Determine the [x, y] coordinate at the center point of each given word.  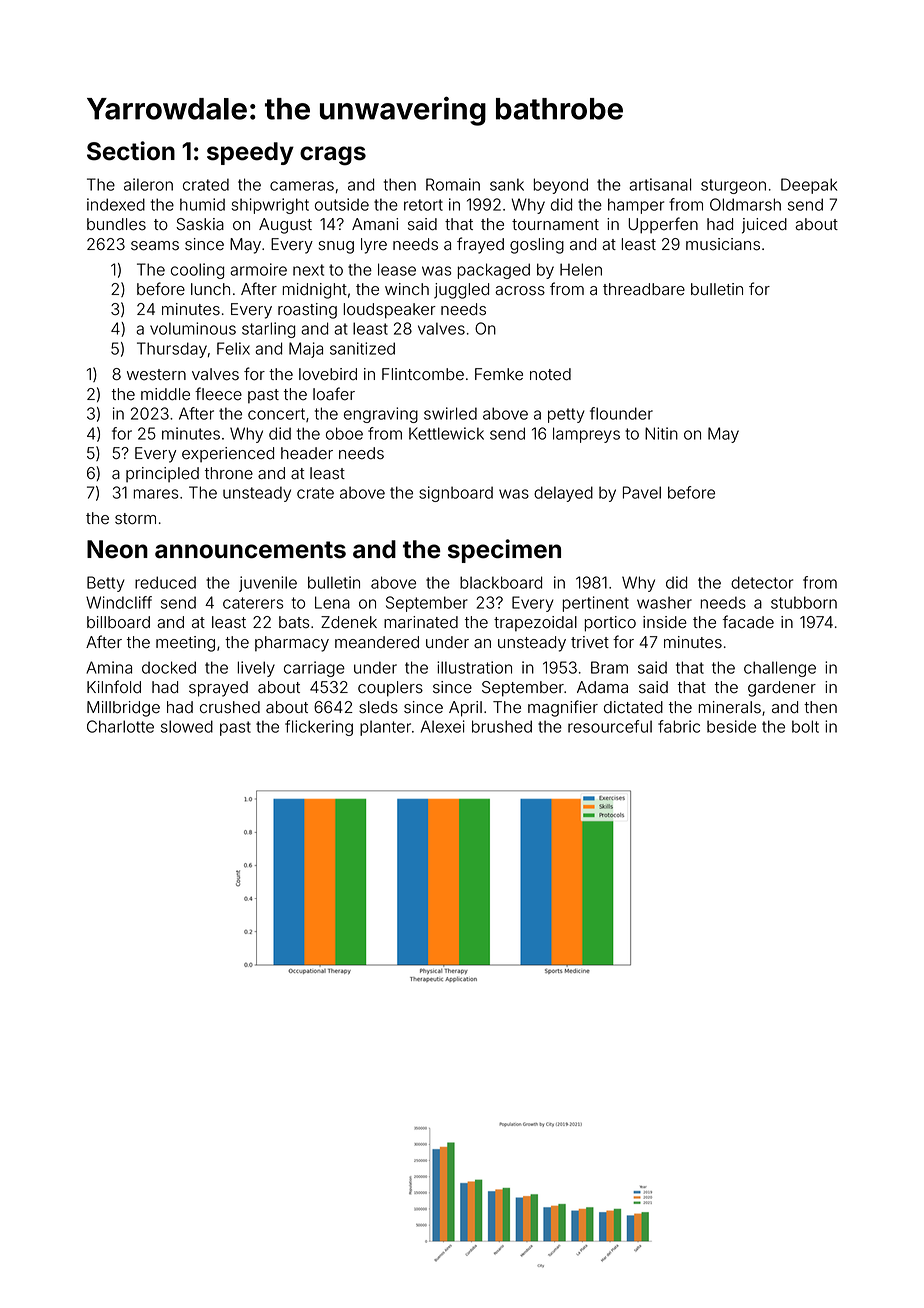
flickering [319, 728]
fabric [679, 726]
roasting [307, 311]
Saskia [200, 224]
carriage [314, 669]
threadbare [644, 289]
